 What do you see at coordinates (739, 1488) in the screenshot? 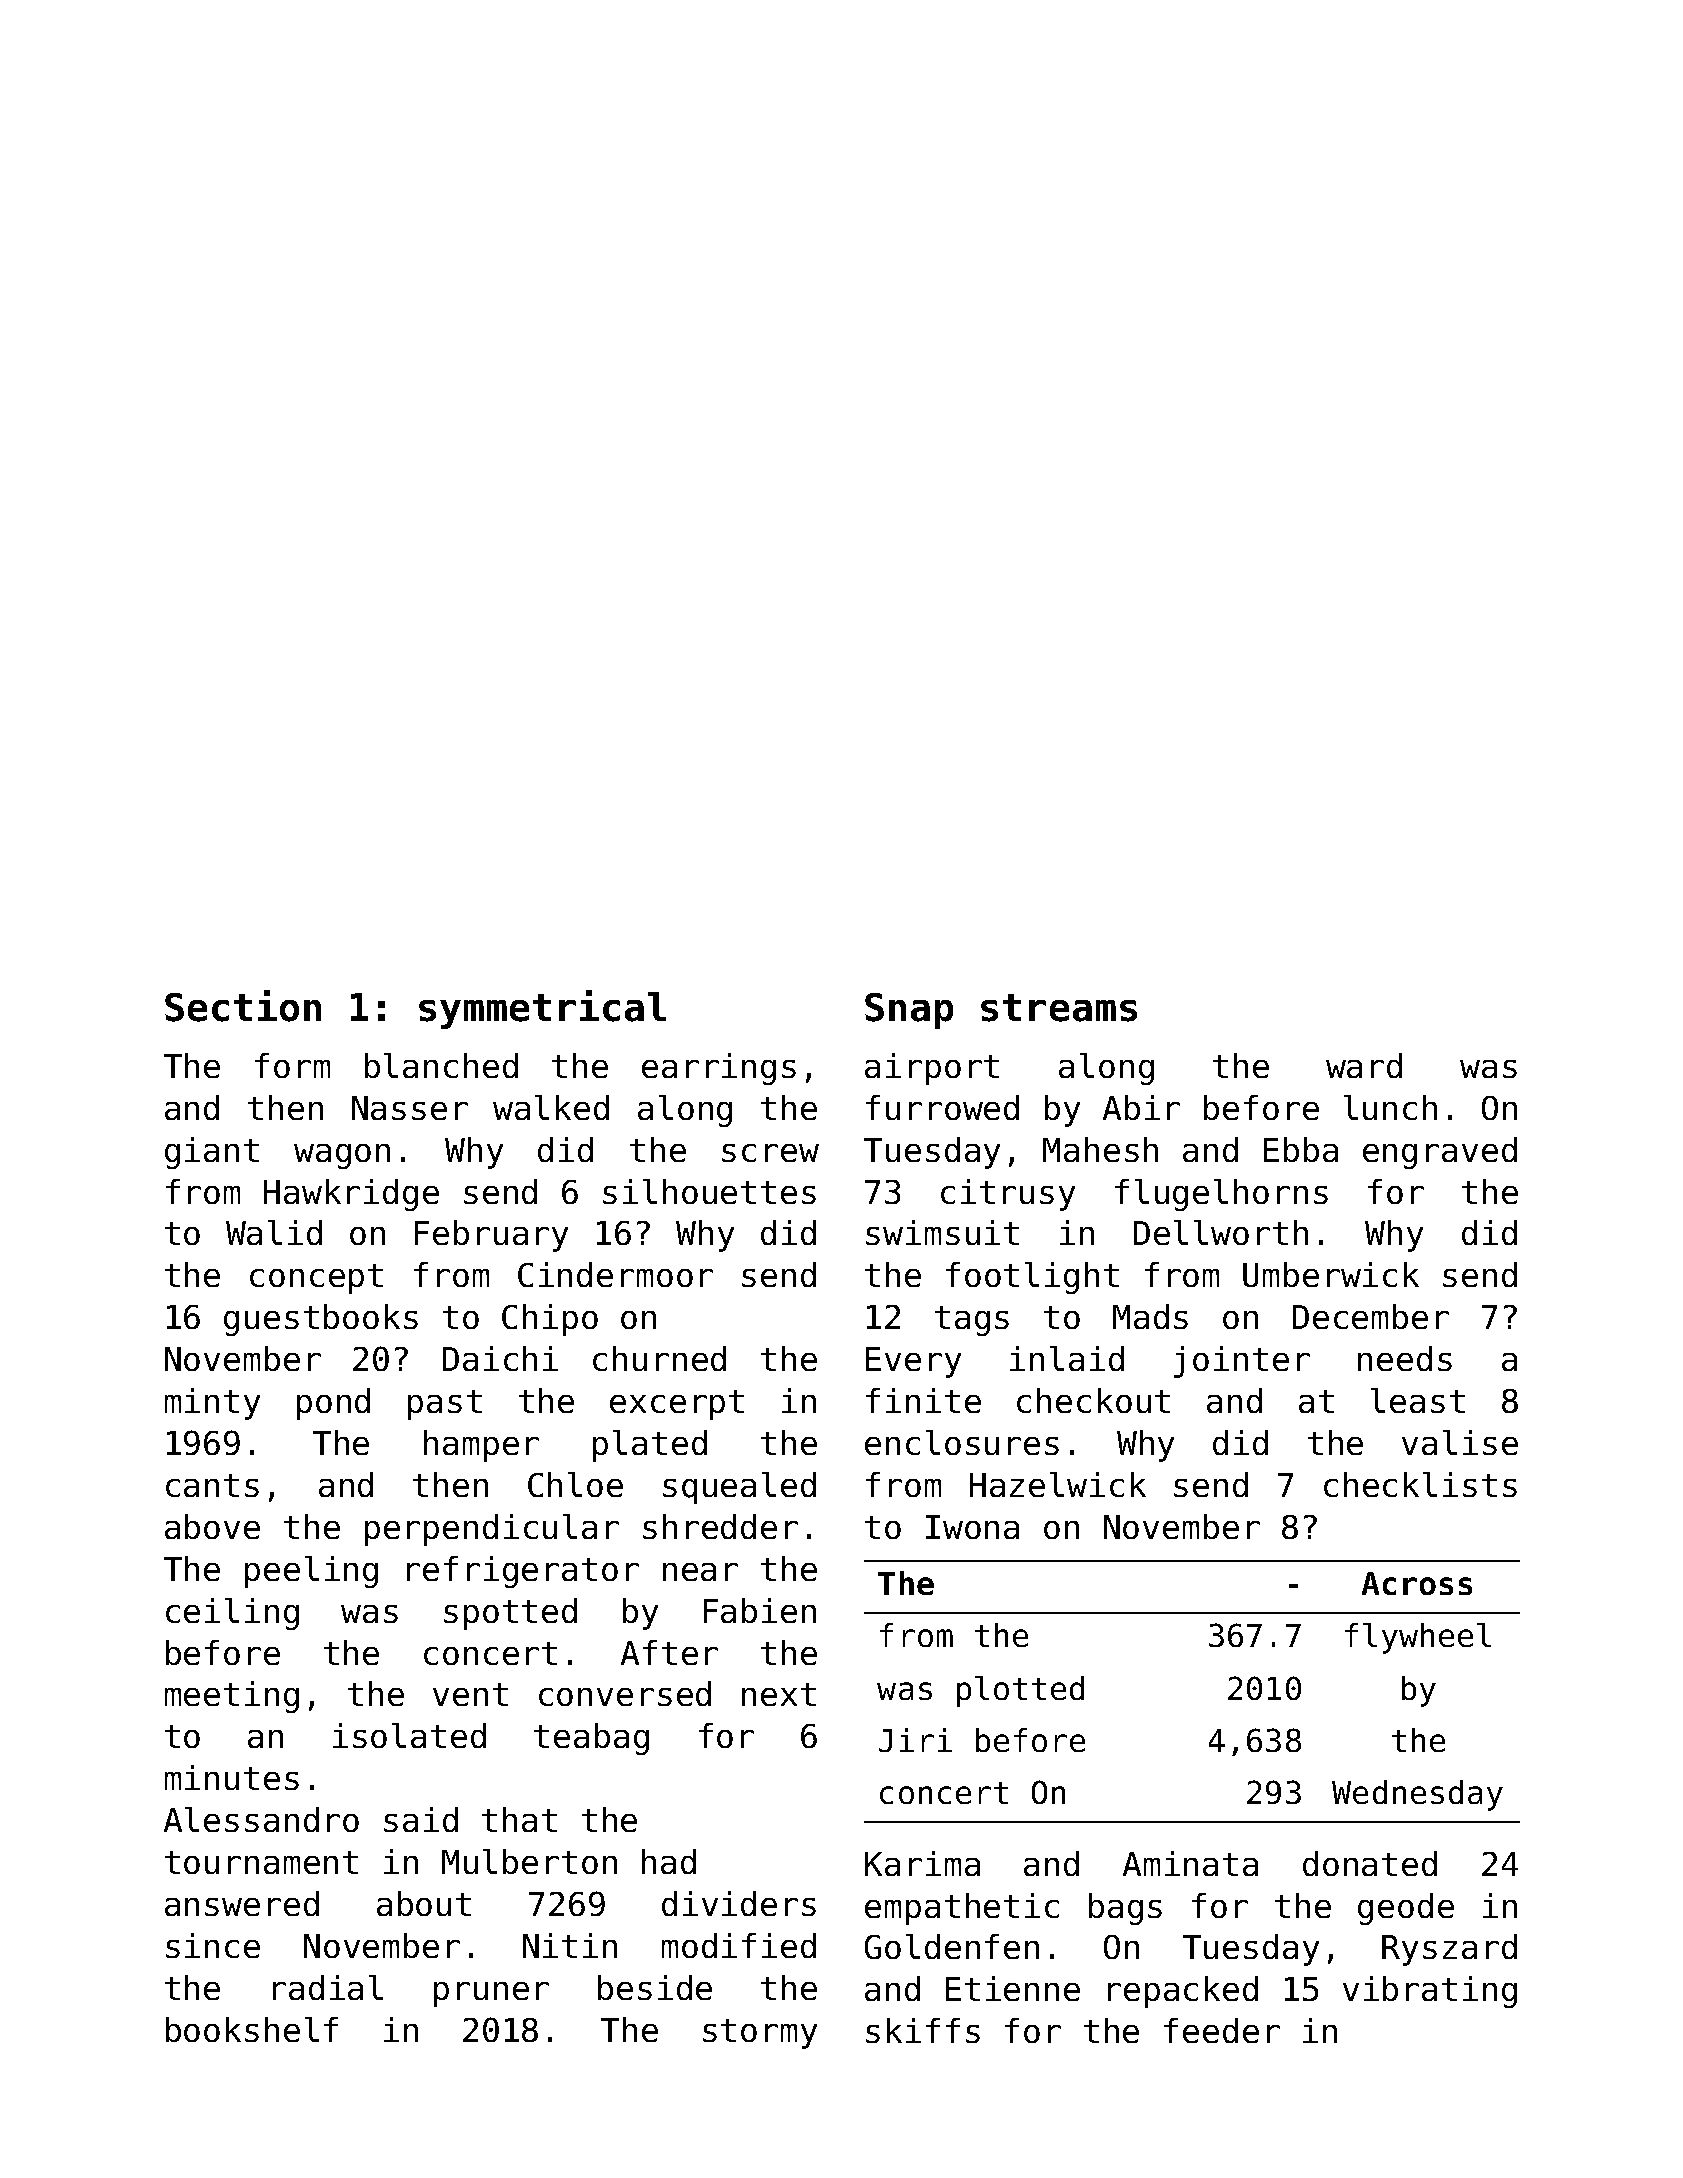
I see `squealed` at bounding box center [739, 1488].
